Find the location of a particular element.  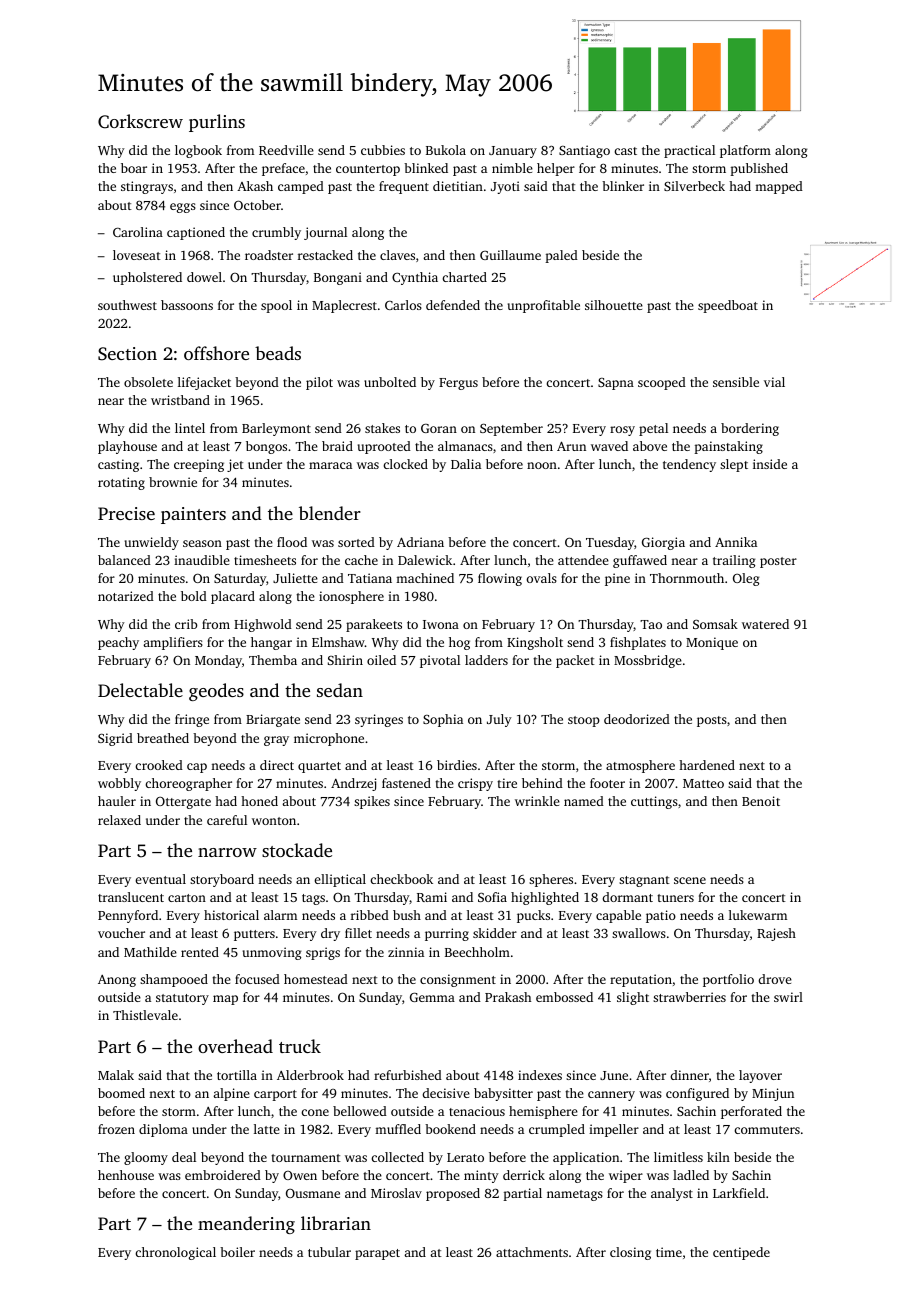

checkbook is located at coordinates (401, 879).
